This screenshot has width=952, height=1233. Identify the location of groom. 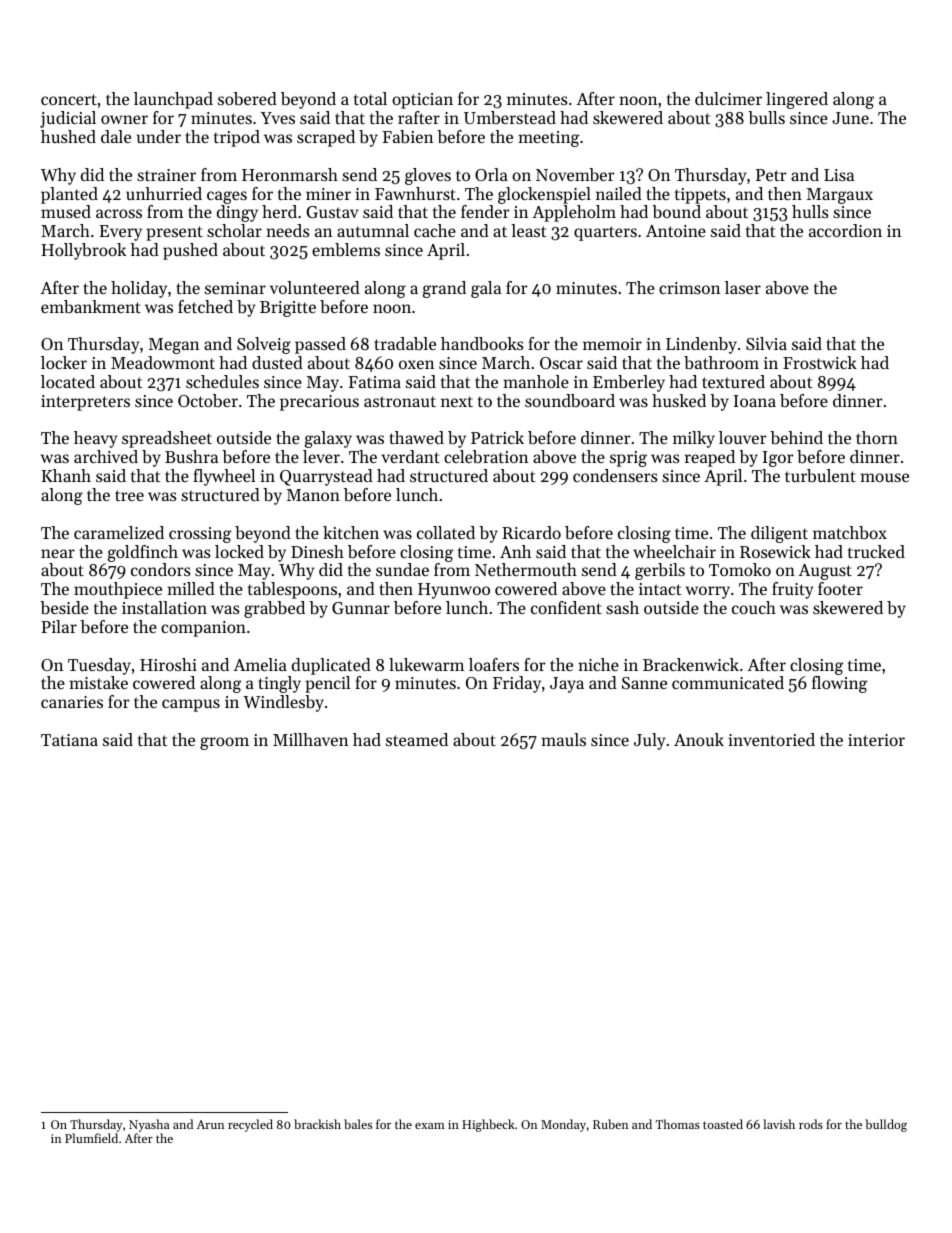
(224, 743).
